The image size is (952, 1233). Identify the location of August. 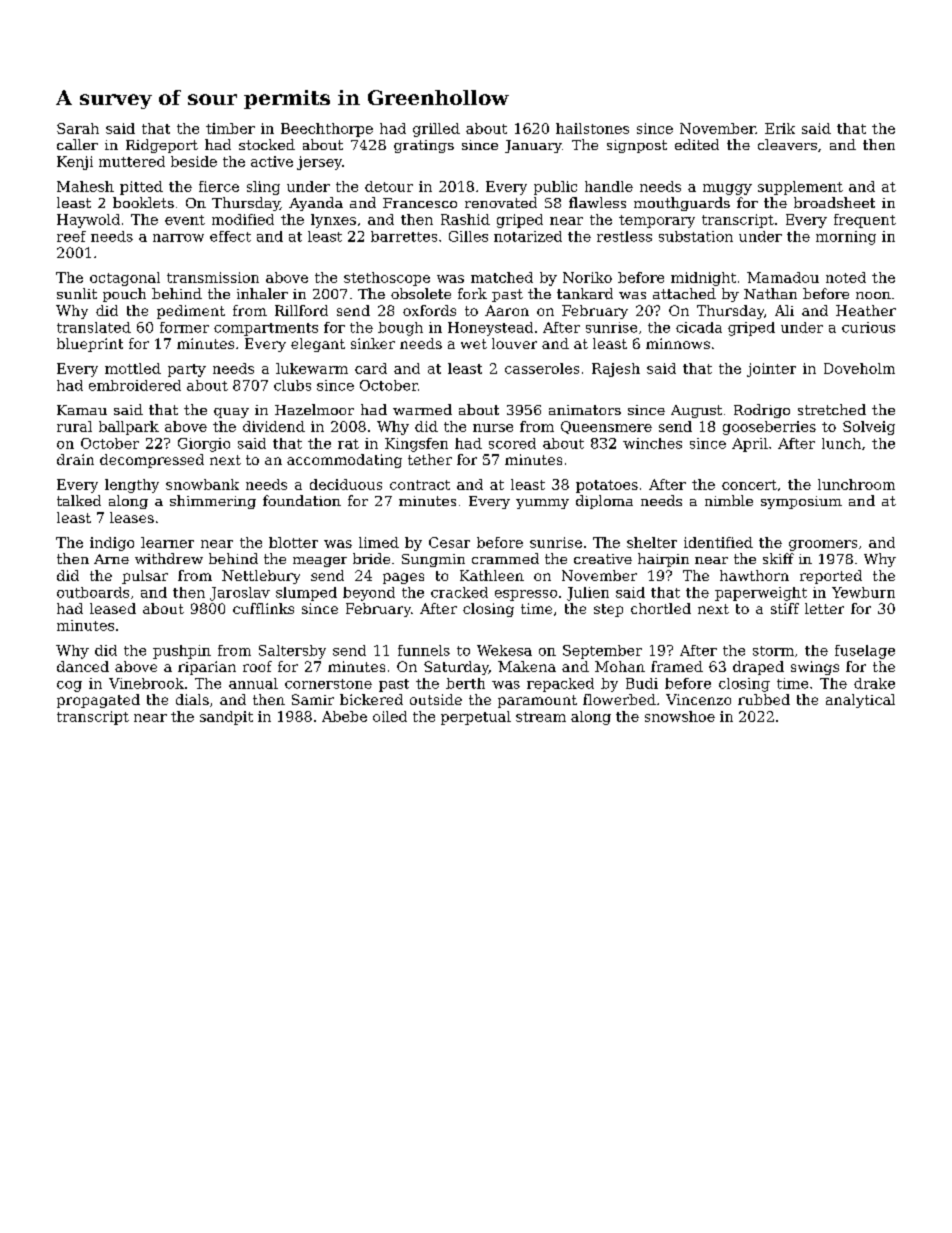
(696, 411).
